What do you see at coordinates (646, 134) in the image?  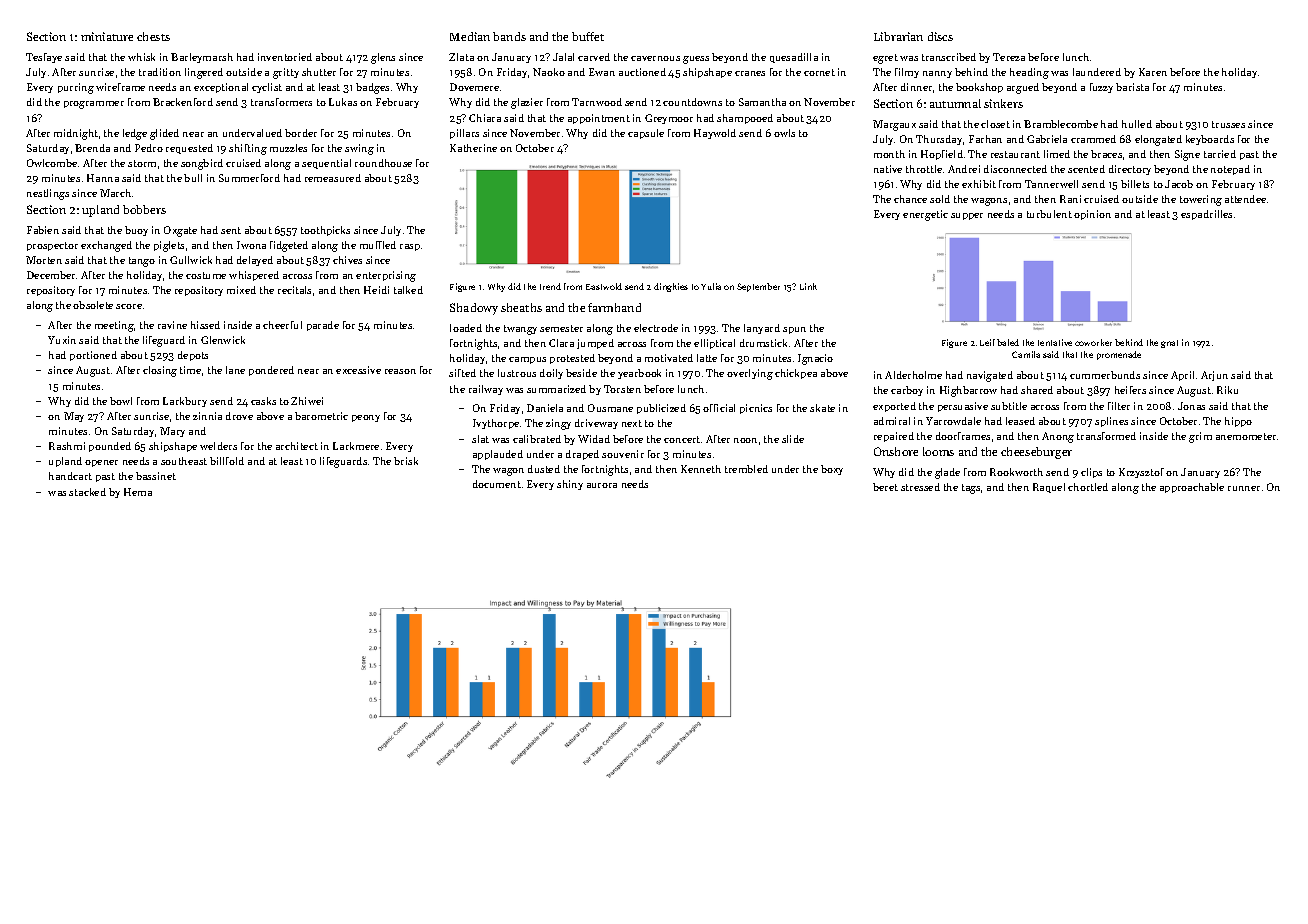 I see `capsule` at bounding box center [646, 134].
